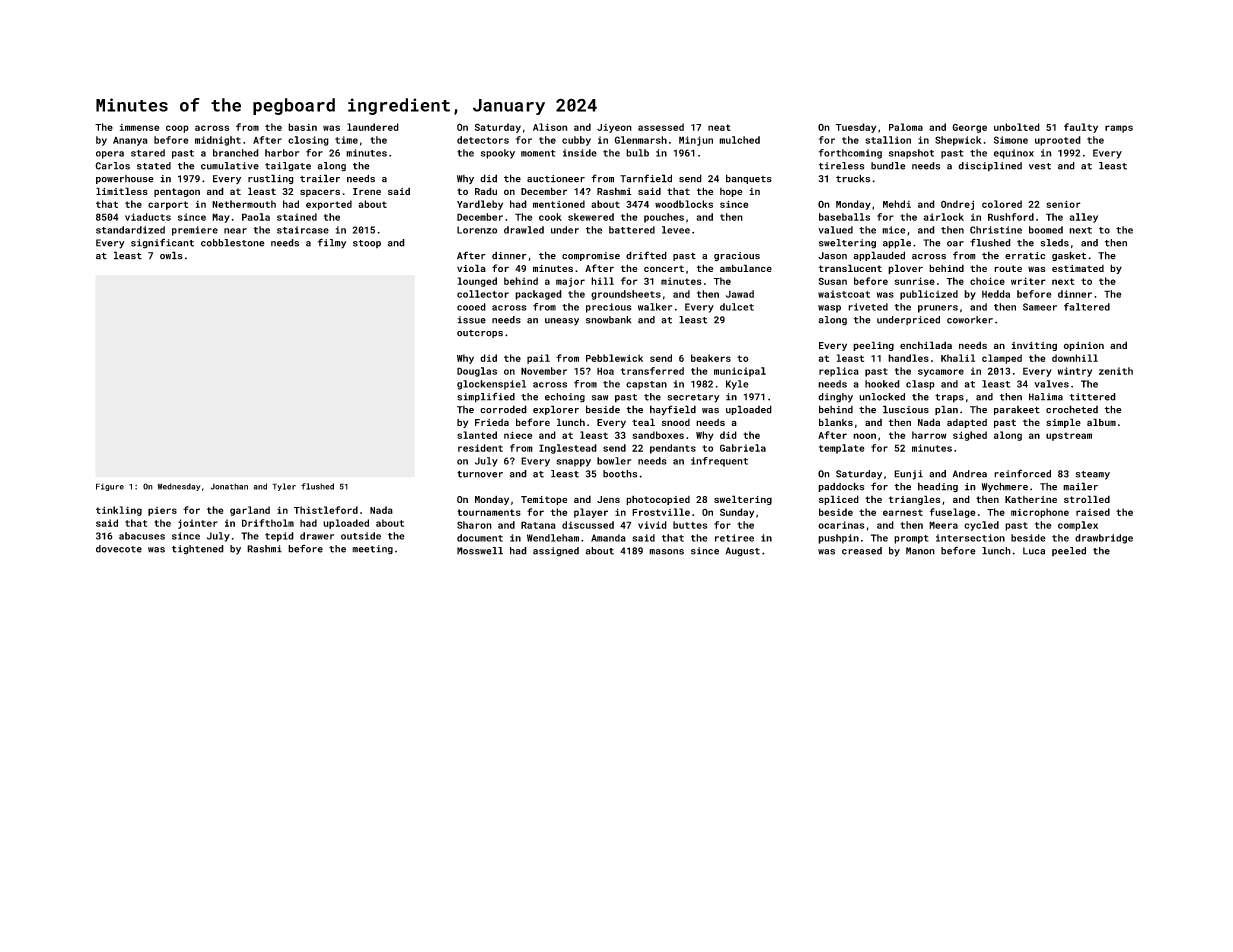  I want to click on hooked, so click(882, 384).
